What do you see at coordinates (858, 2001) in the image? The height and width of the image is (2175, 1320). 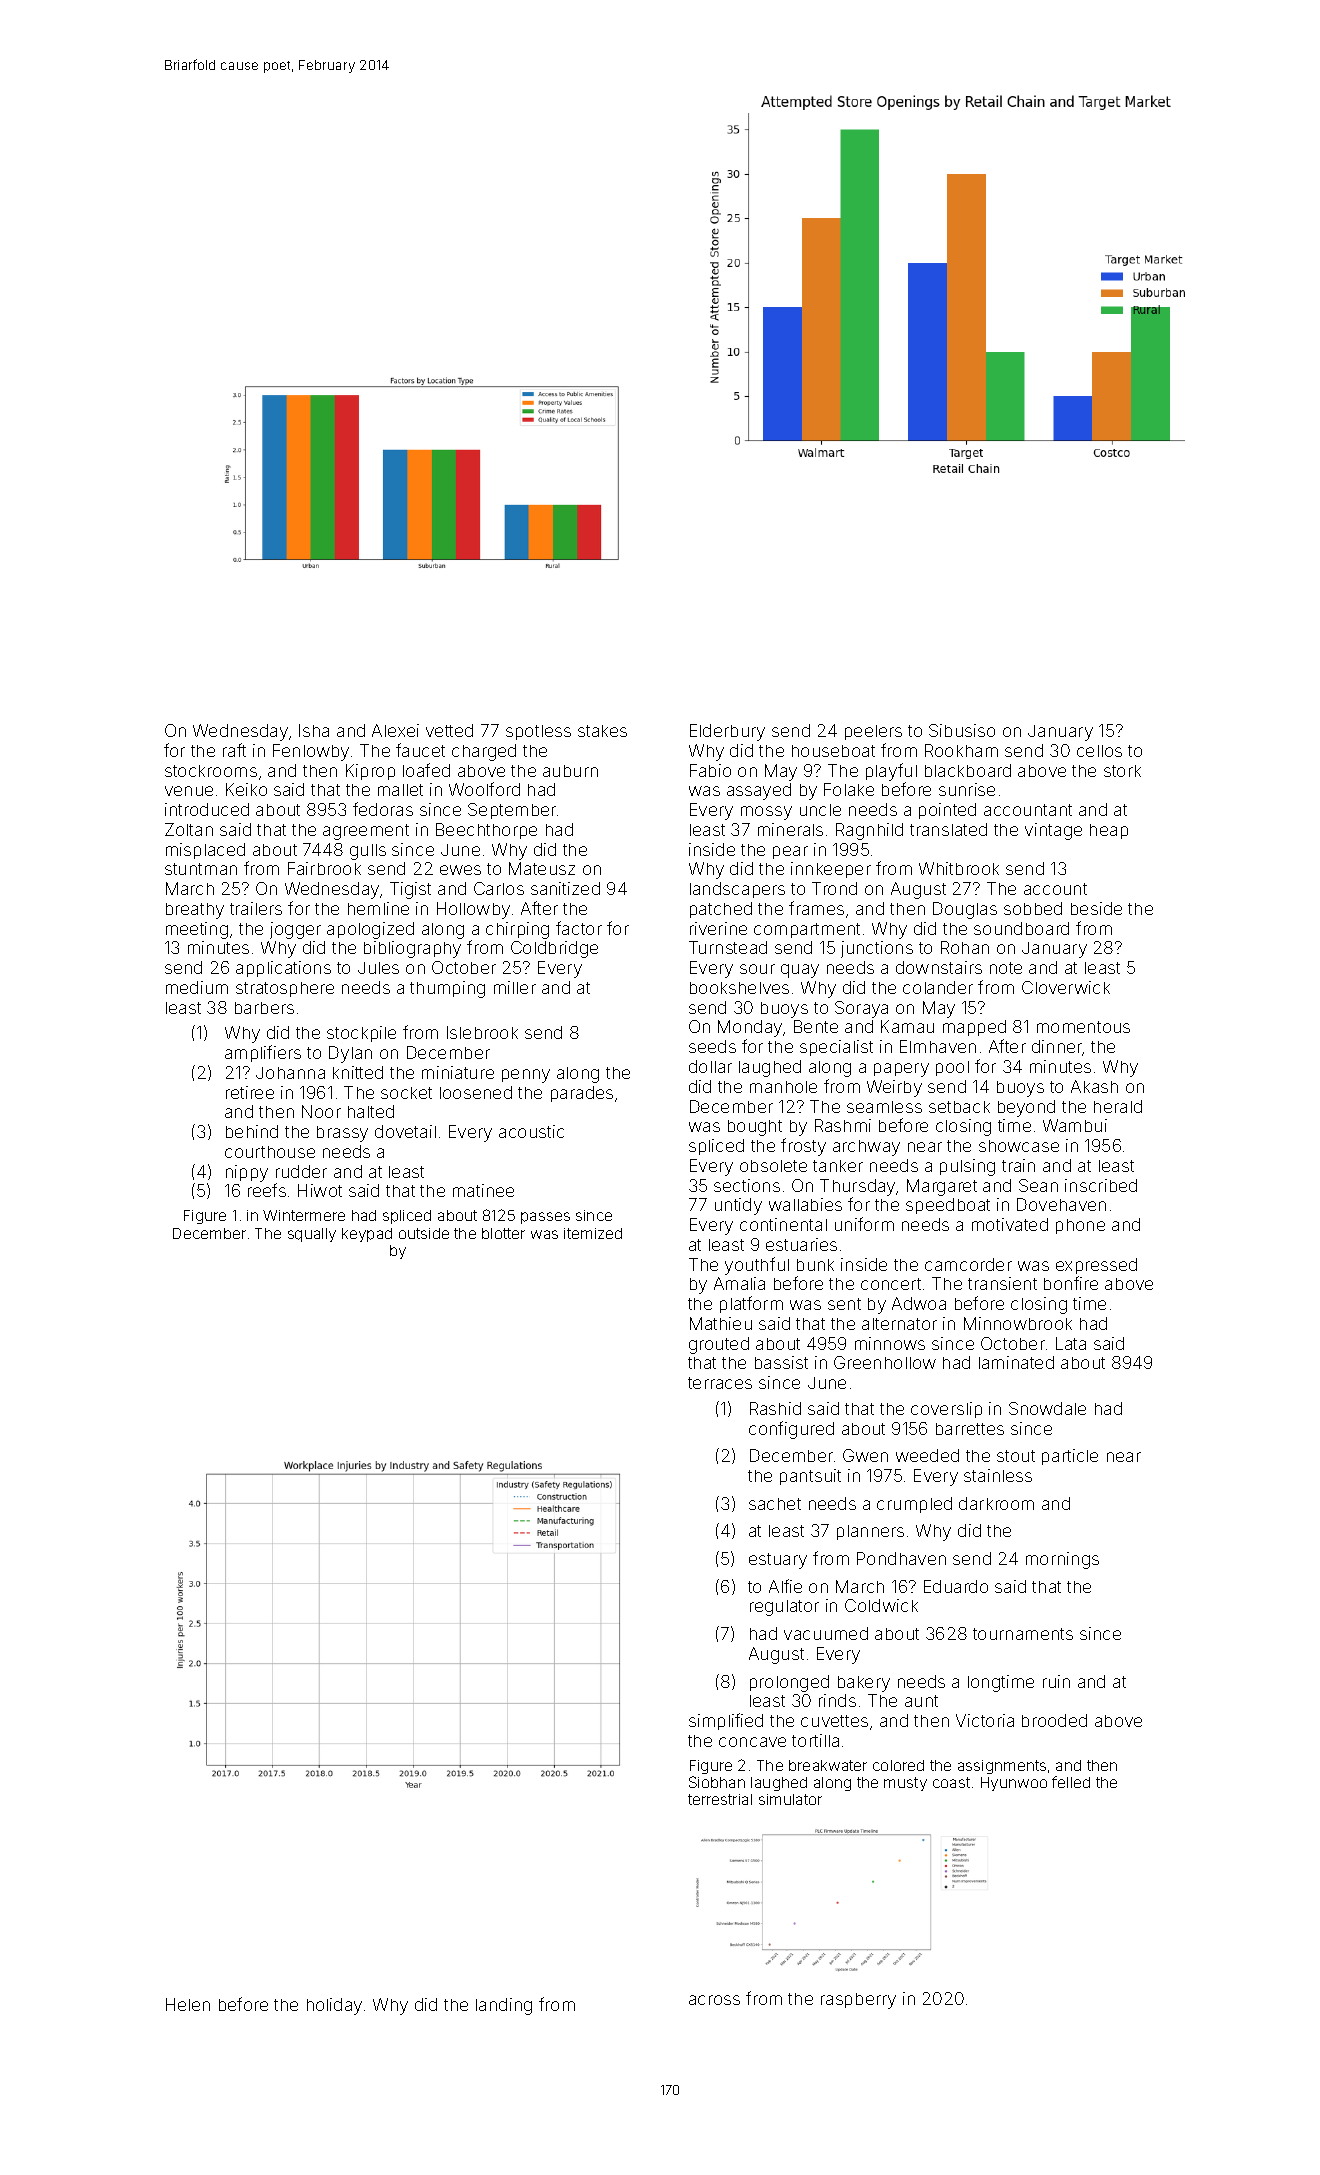 I see `raspberry` at bounding box center [858, 2001].
